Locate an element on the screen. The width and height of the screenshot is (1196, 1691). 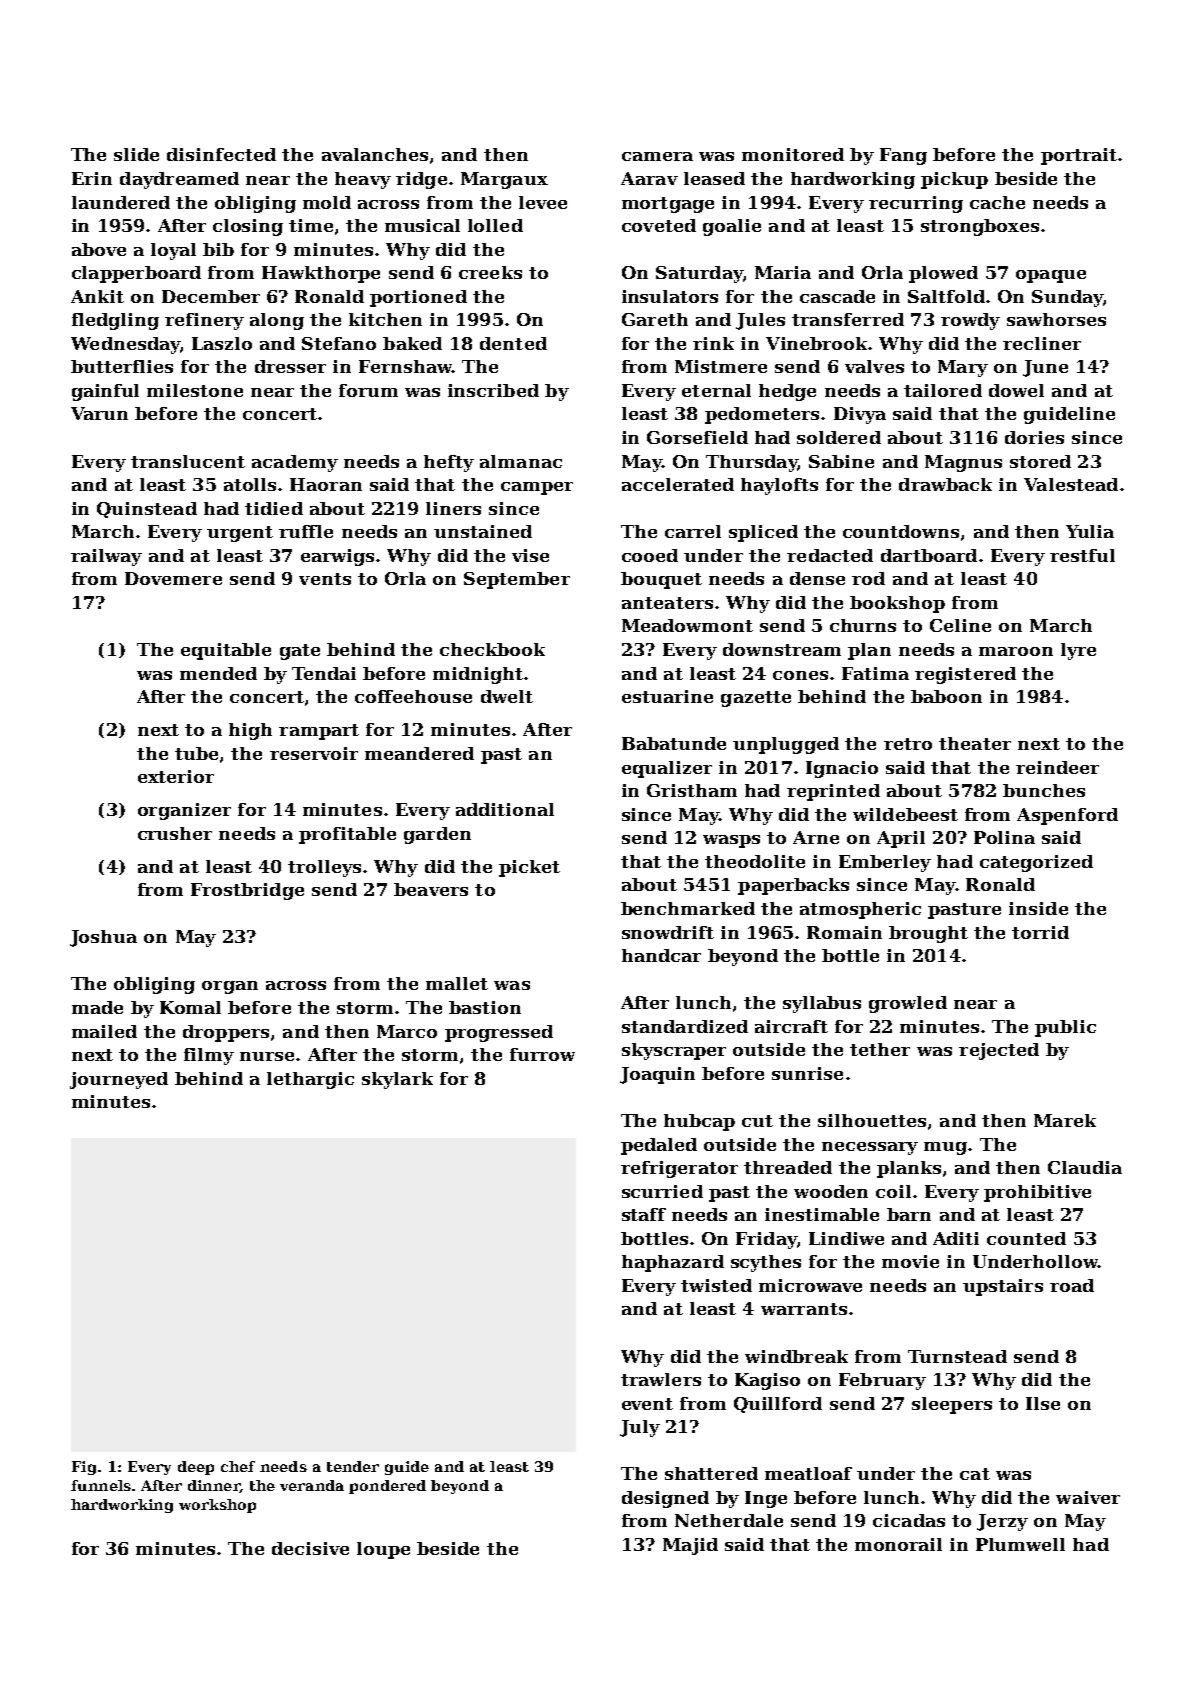
Margaux is located at coordinates (504, 180).
